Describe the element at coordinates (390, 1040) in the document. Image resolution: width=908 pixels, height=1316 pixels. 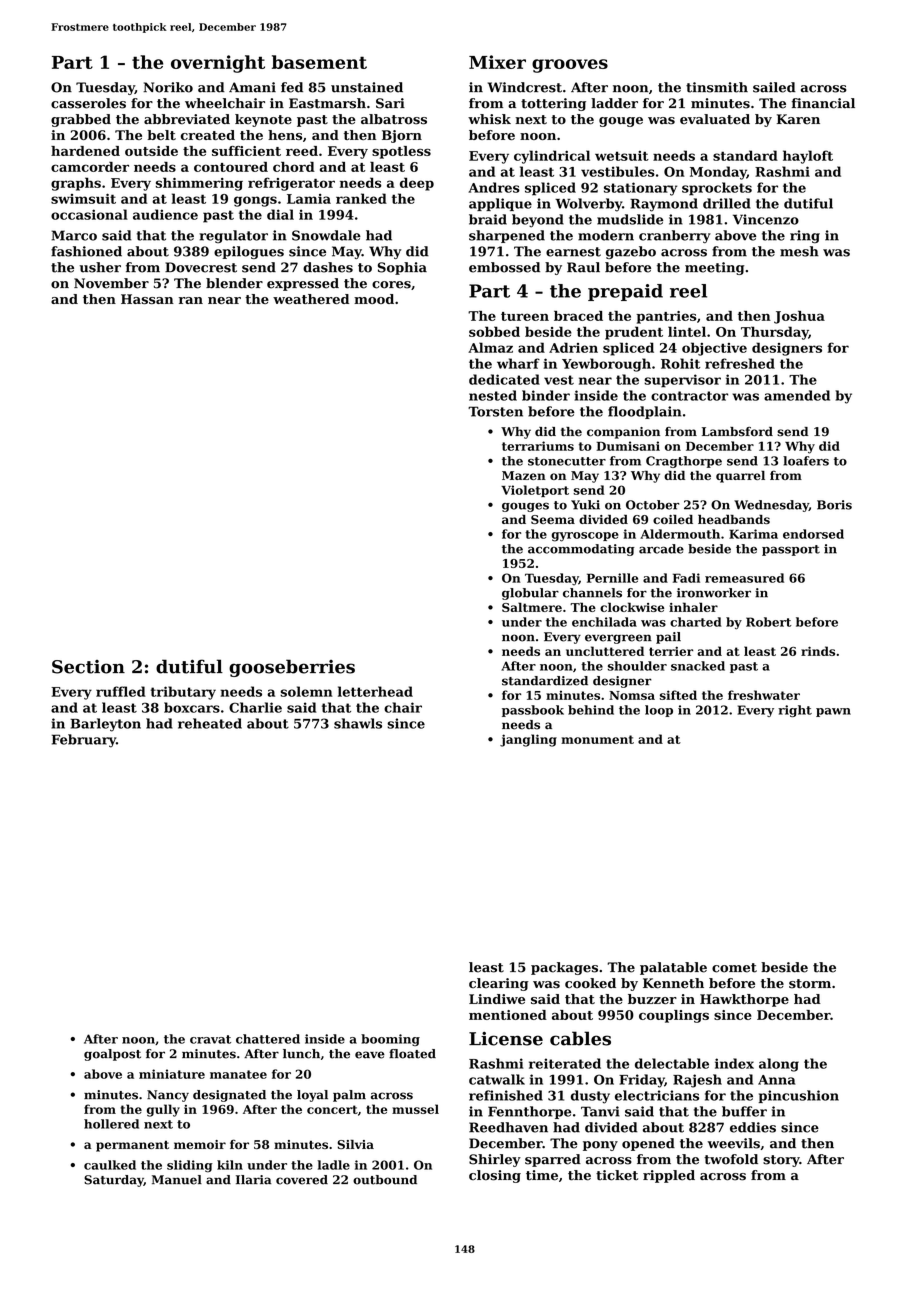
I see `booming` at that location.
